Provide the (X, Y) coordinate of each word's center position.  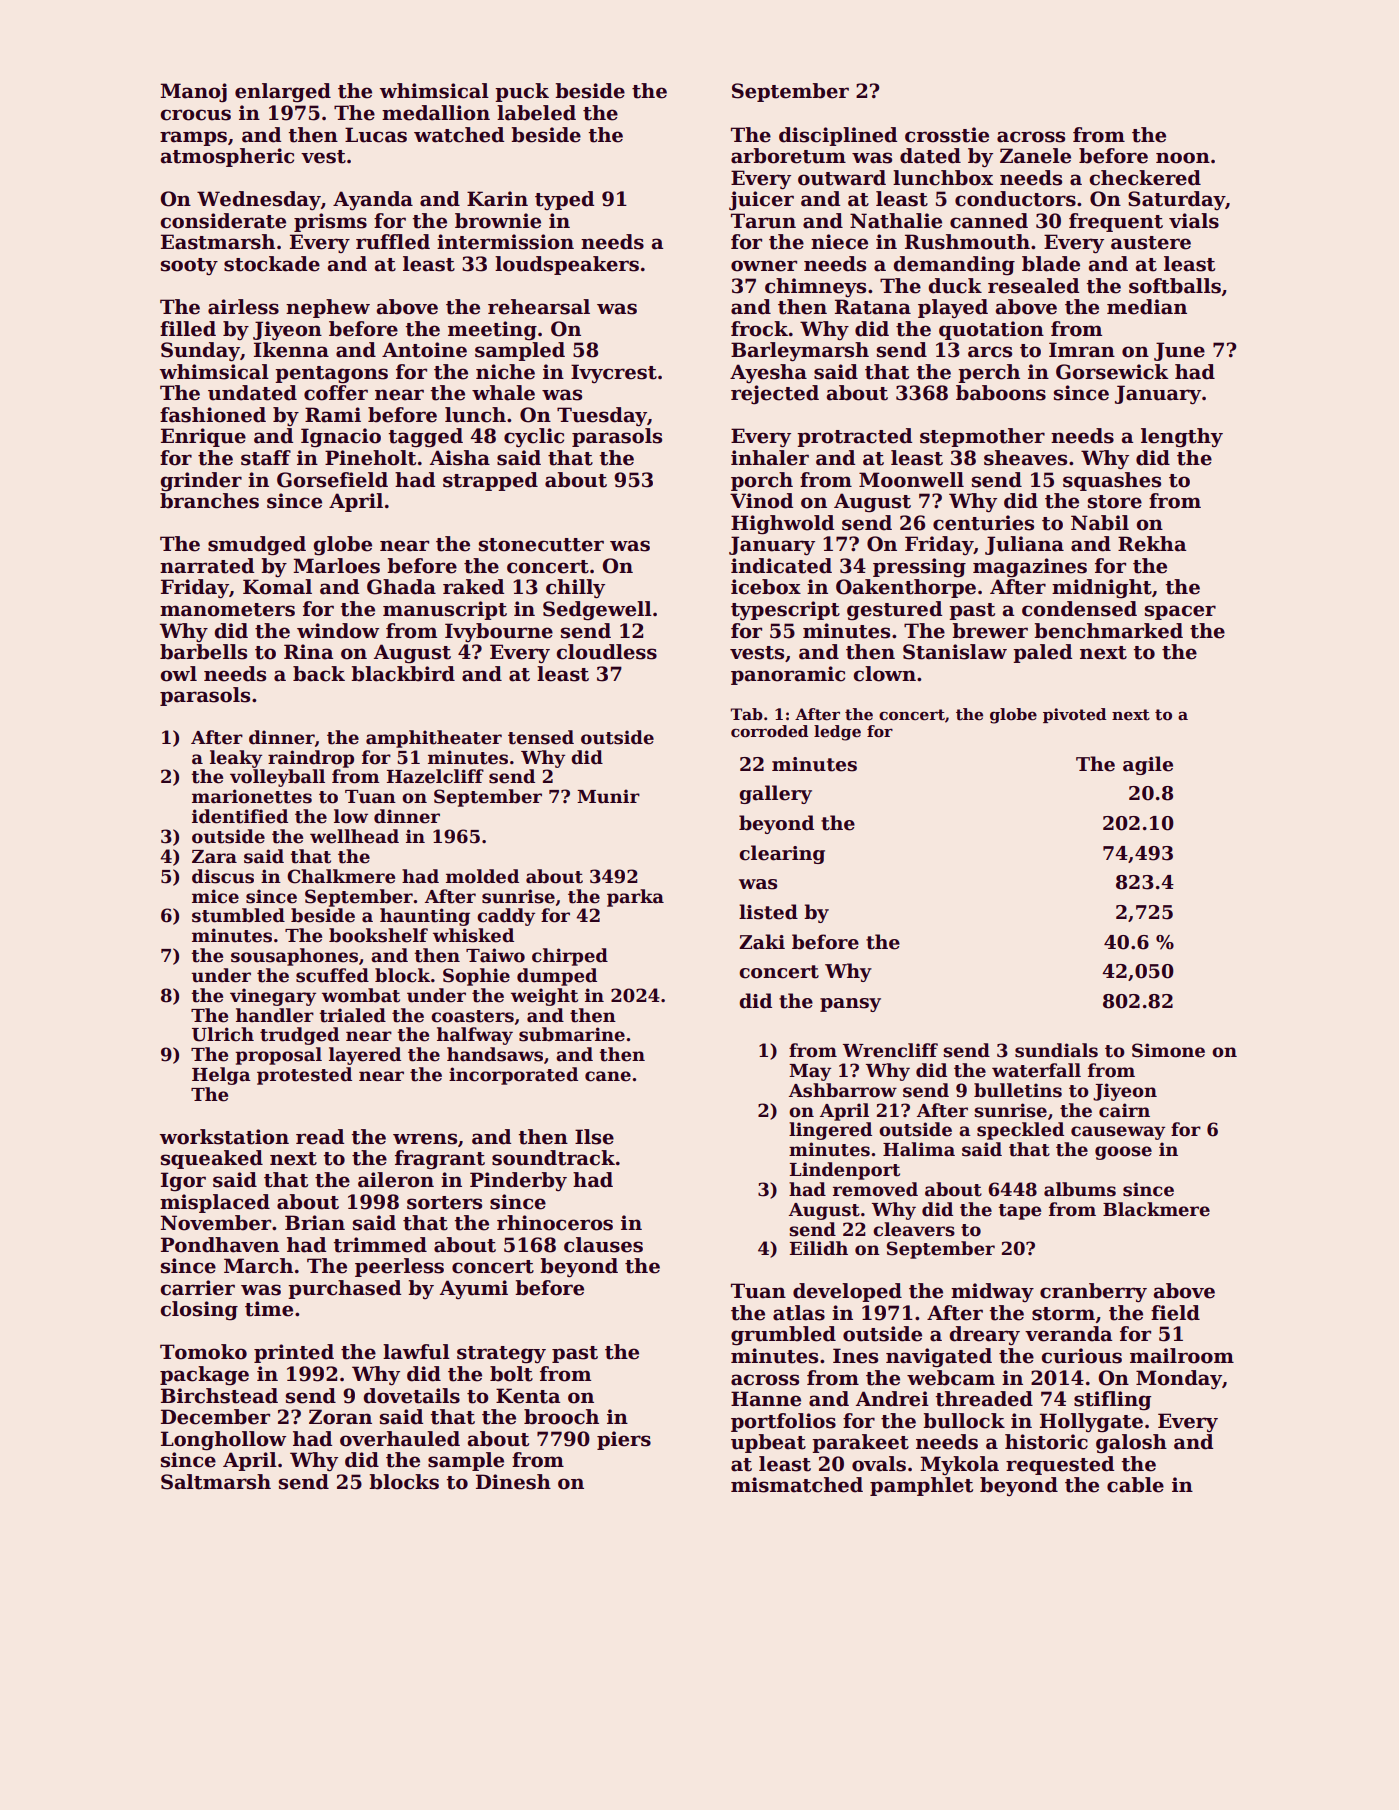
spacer (1180, 612)
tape (1019, 1212)
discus (223, 876)
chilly (575, 589)
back (319, 674)
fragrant (440, 1160)
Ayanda (373, 200)
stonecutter (541, 545)
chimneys (815, 287)
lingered (830, 1131)
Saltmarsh (216, 1482)
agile (1148, 765)
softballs (1175, 286)
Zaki (762, 942)
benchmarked (1108, 631)
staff (266, 458)
